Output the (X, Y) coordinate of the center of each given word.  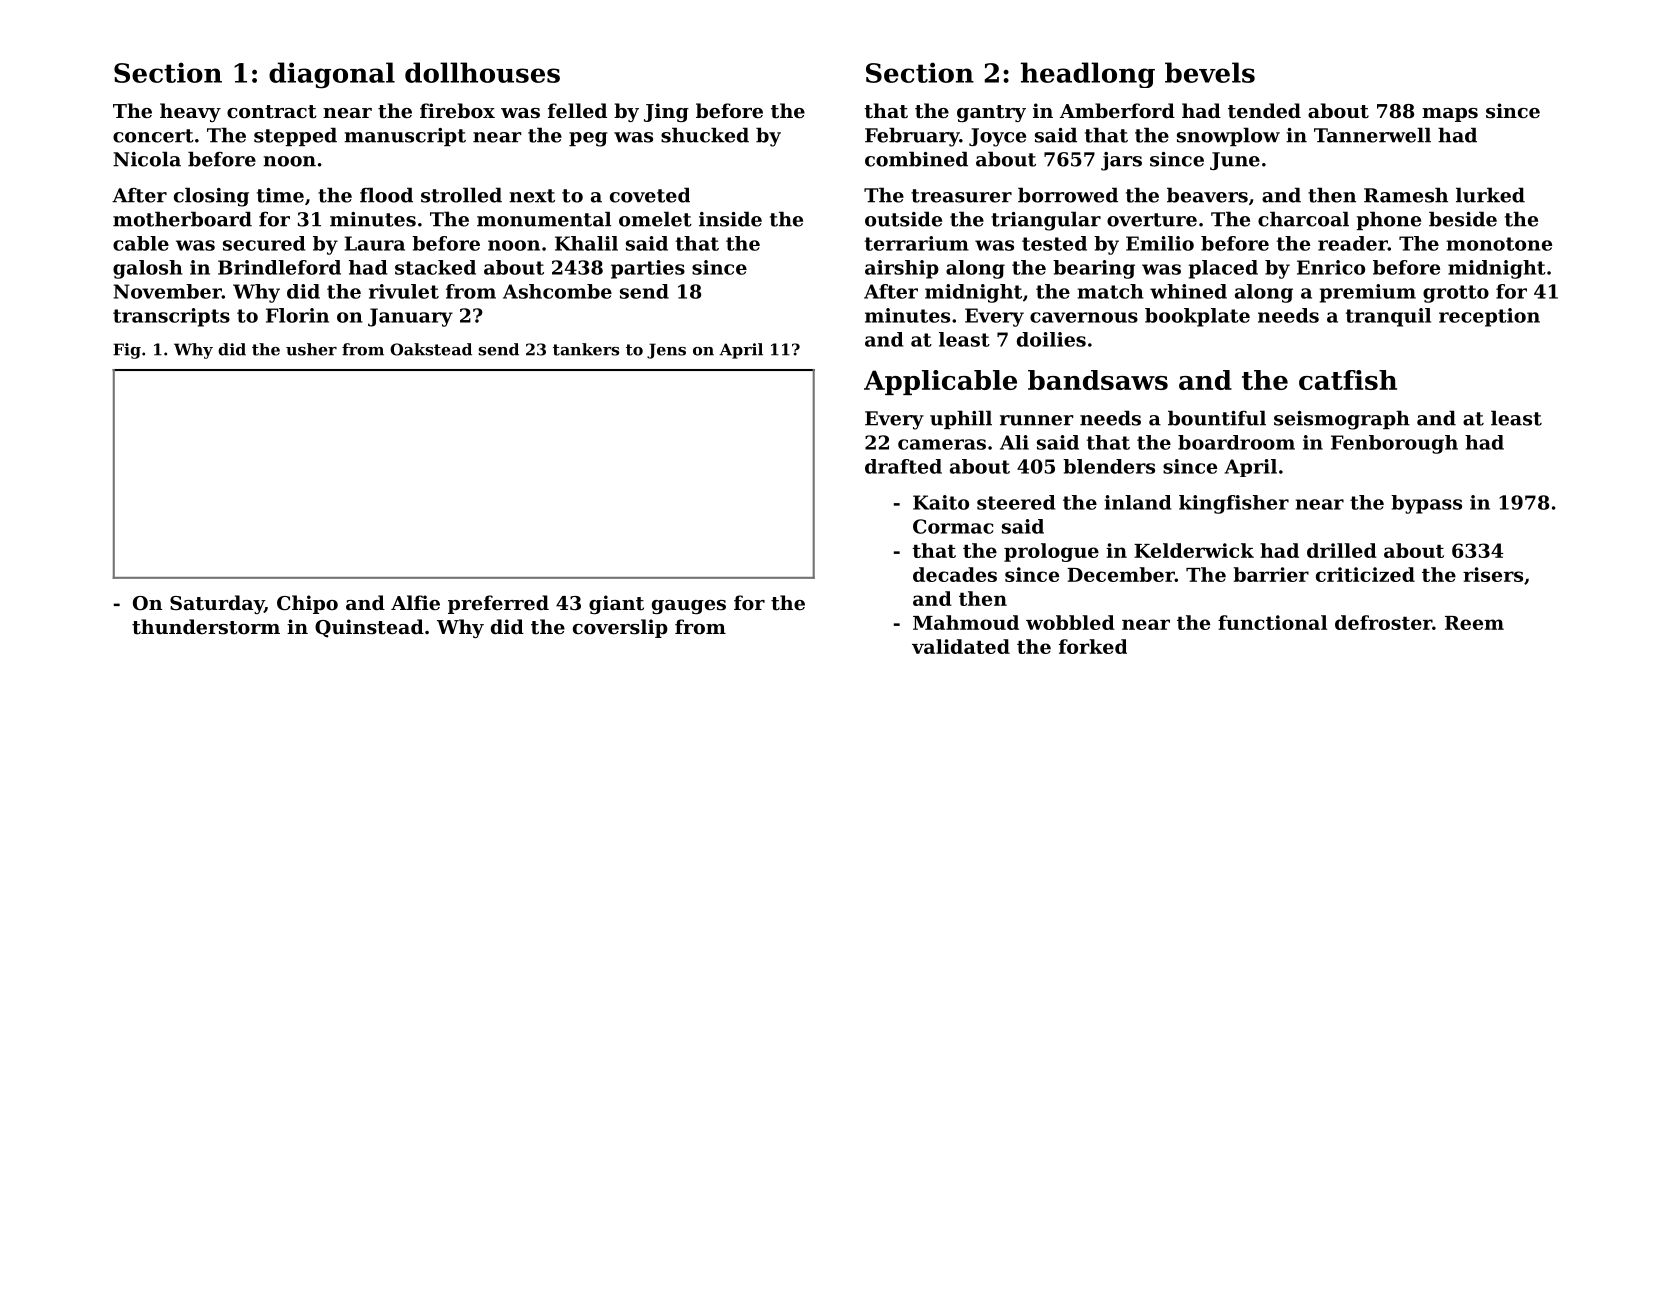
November (167, 291)
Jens (666, 351)
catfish (1348, 380)
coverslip (620, 628)
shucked (705, 135)
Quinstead (369, 628)
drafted (903, 466)
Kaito (941, 502)
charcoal (1303, 219)
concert (153, 136)
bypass (1426, 504)
